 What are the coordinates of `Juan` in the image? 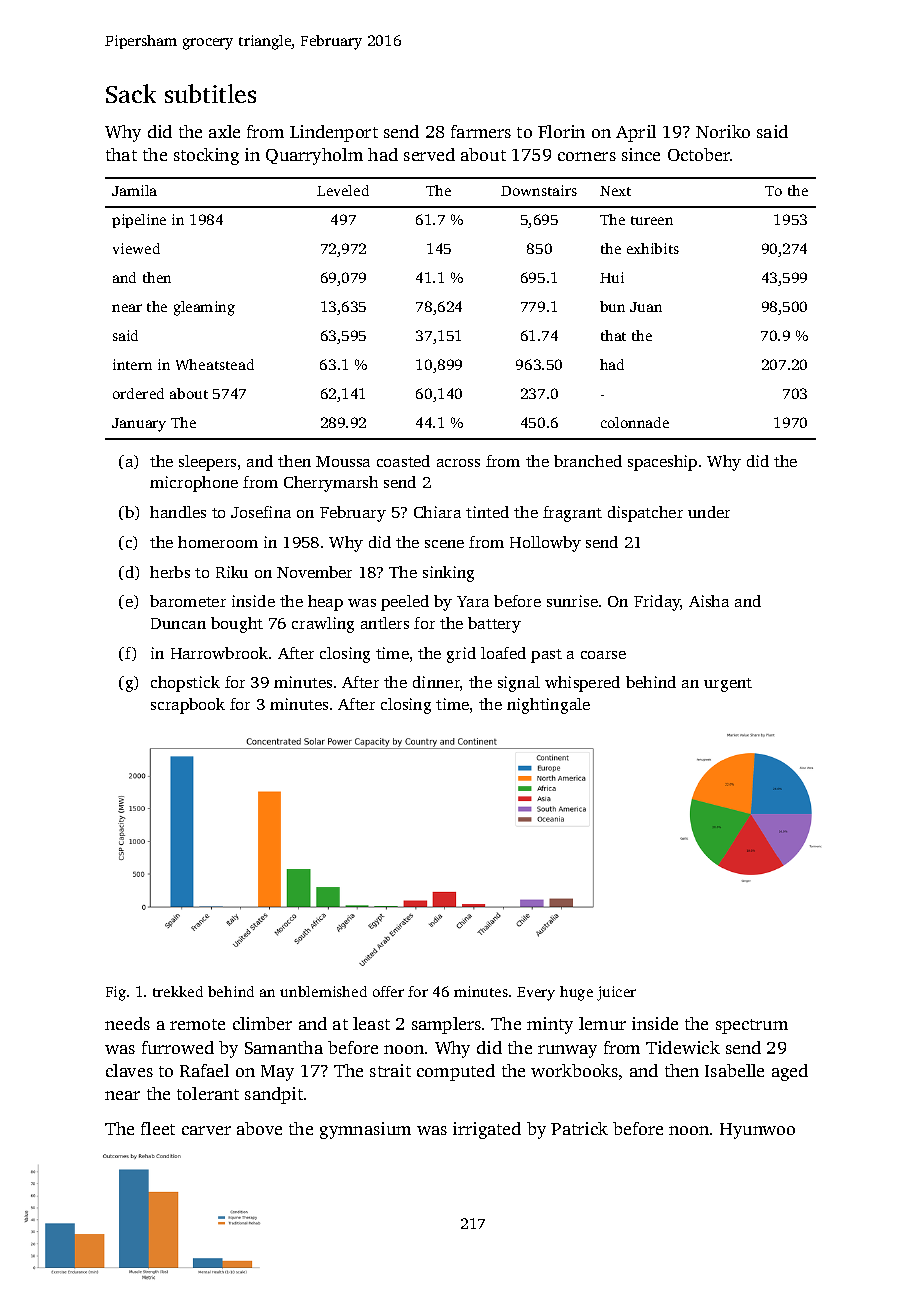 It's located at (646, 307).
